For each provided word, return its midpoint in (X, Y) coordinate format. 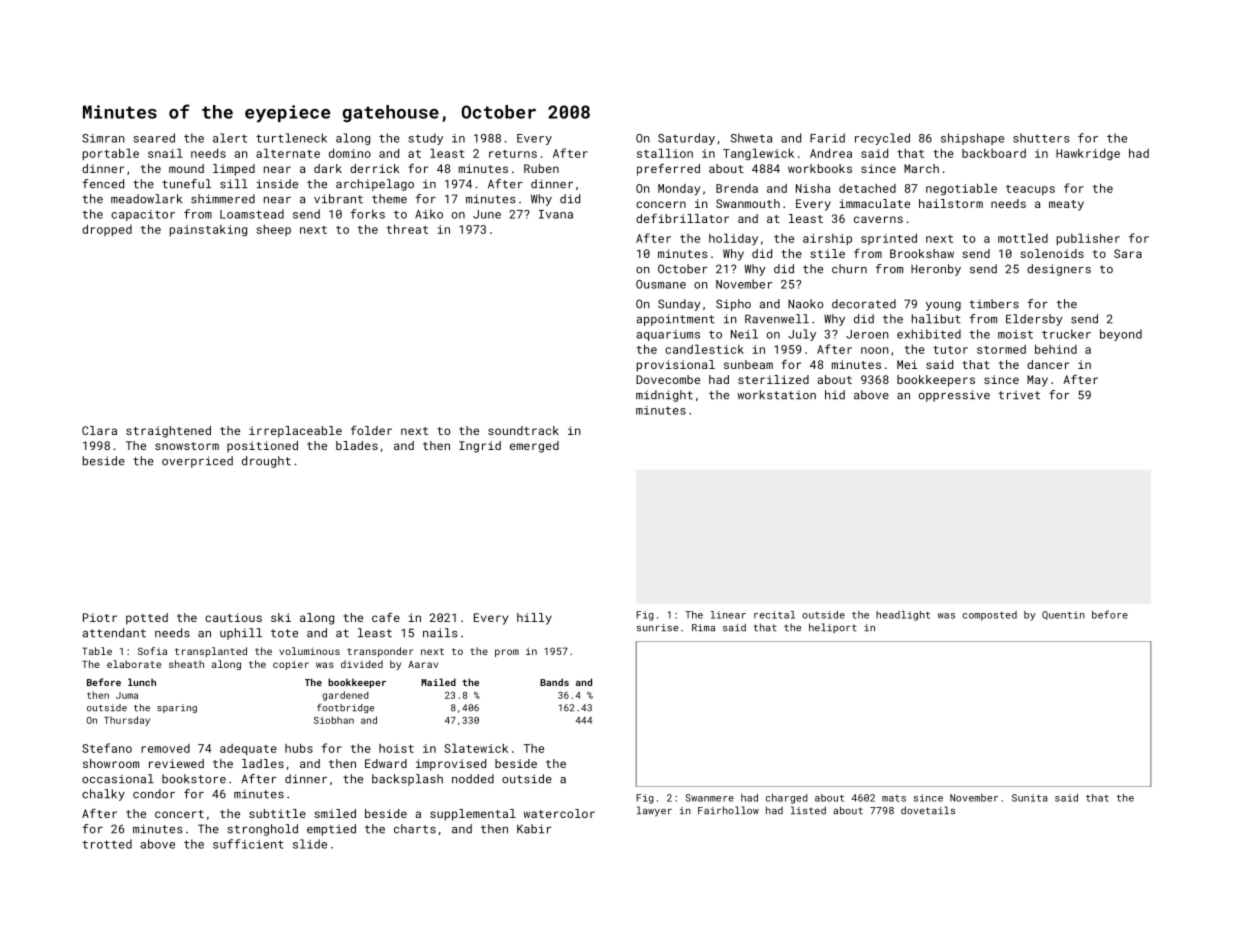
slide (310, 844)
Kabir (534, 829)
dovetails (928, 810)
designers (1059, 270)
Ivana (556, 214)
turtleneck (291, 138)
